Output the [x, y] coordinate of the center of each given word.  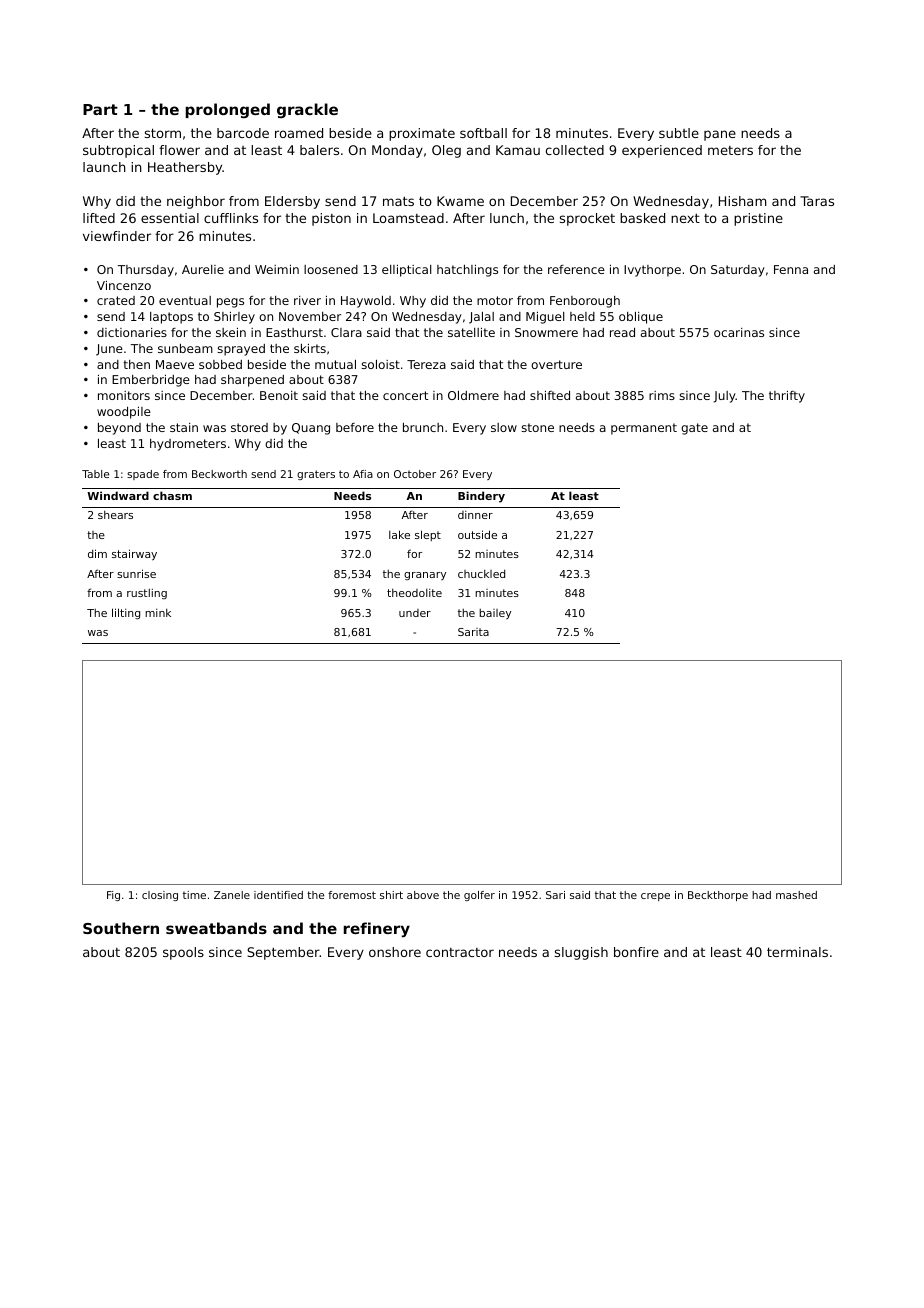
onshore [395, 952]
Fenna [791, 269]
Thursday [146, 271]
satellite [471, 332]
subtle [679, 133]
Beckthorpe [718, 896]
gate [694, 429]
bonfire [636, 952]
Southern [121, 928]
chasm [172, 495]
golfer [479, 896]
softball [483, 133]
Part [100, 109]
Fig [113, 896]
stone [537, 427]
